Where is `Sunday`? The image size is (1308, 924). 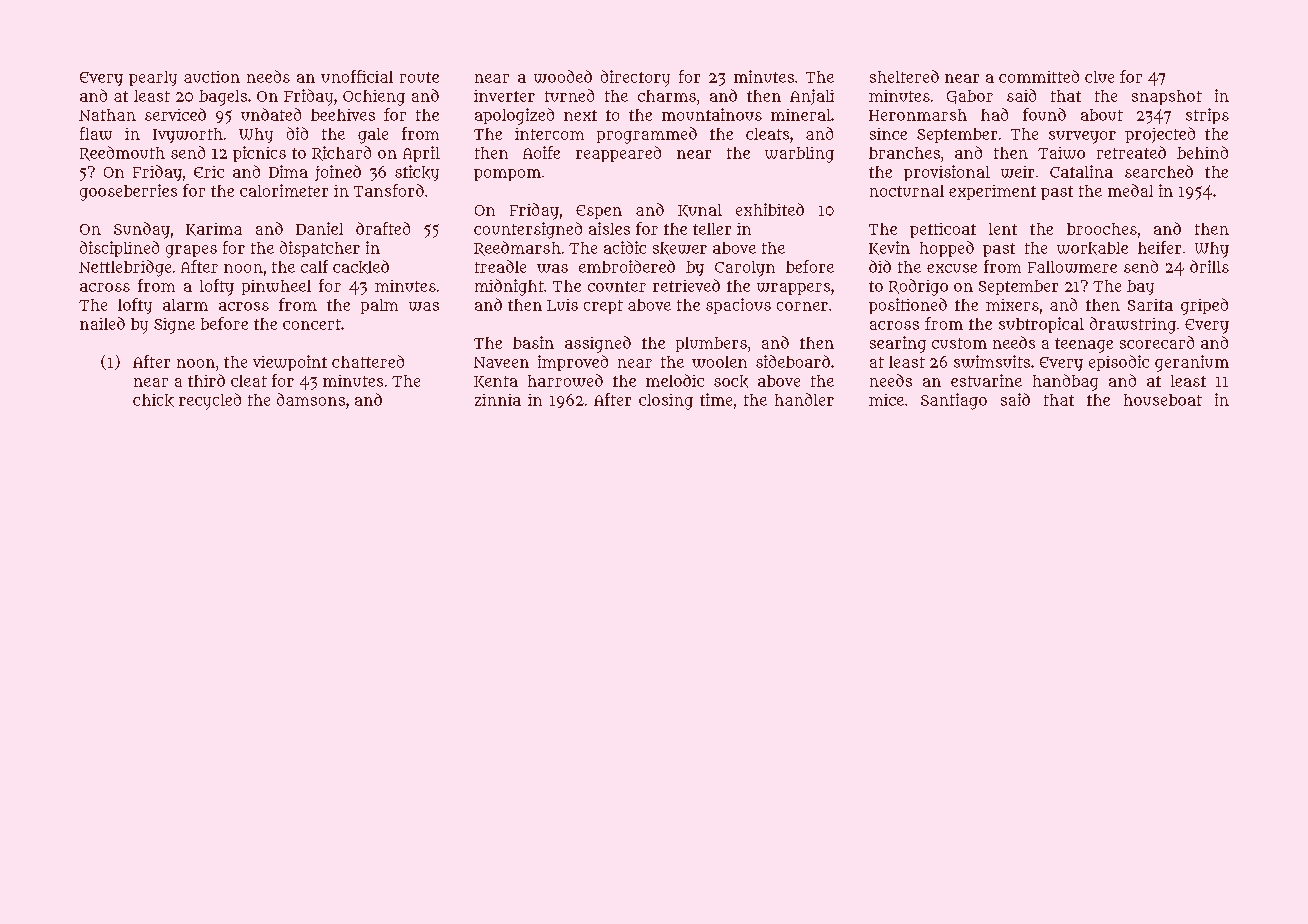
Sunday is located at coordinates (142, 230).
